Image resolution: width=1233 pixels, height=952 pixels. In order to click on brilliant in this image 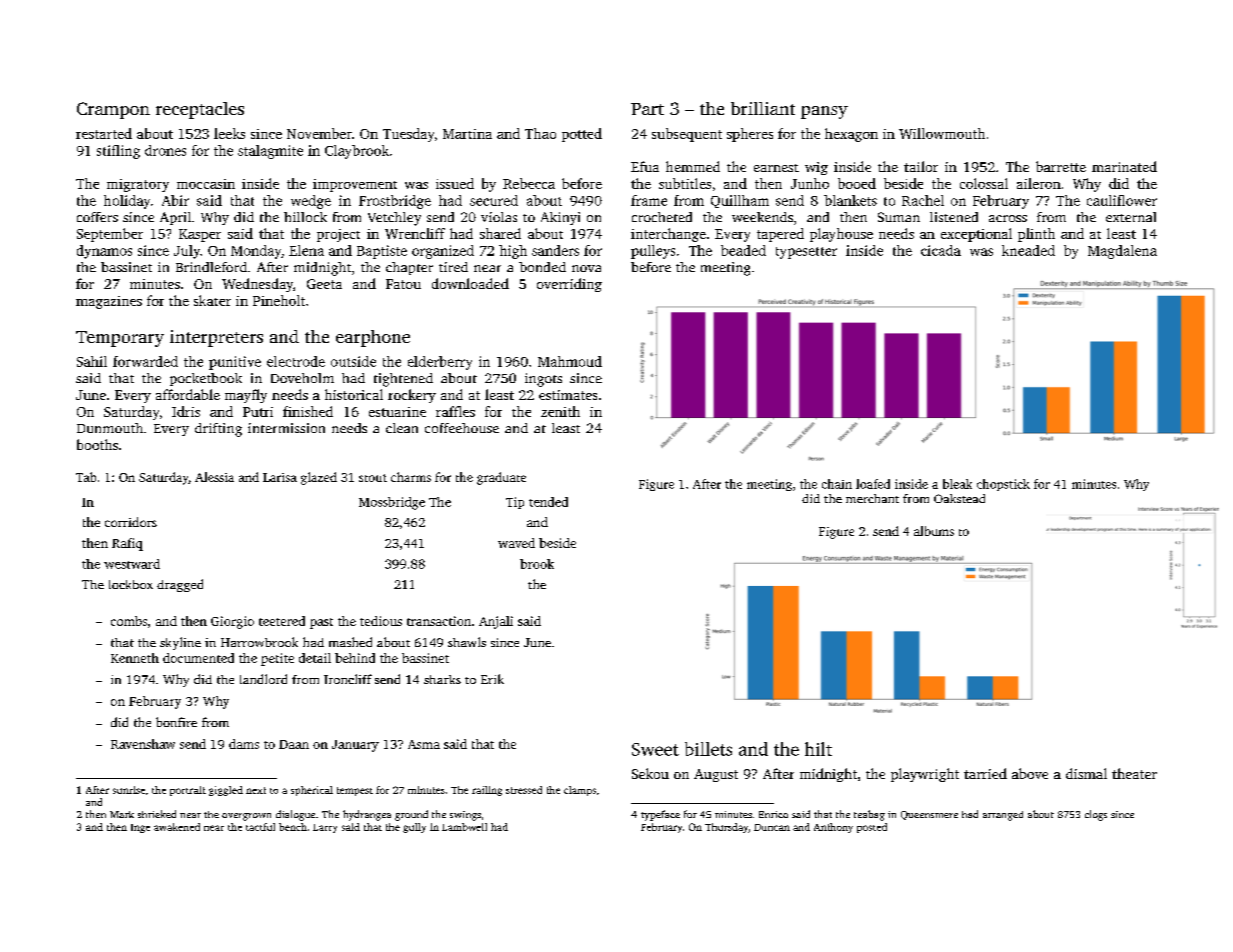, I will do `click(763, 108)`.
